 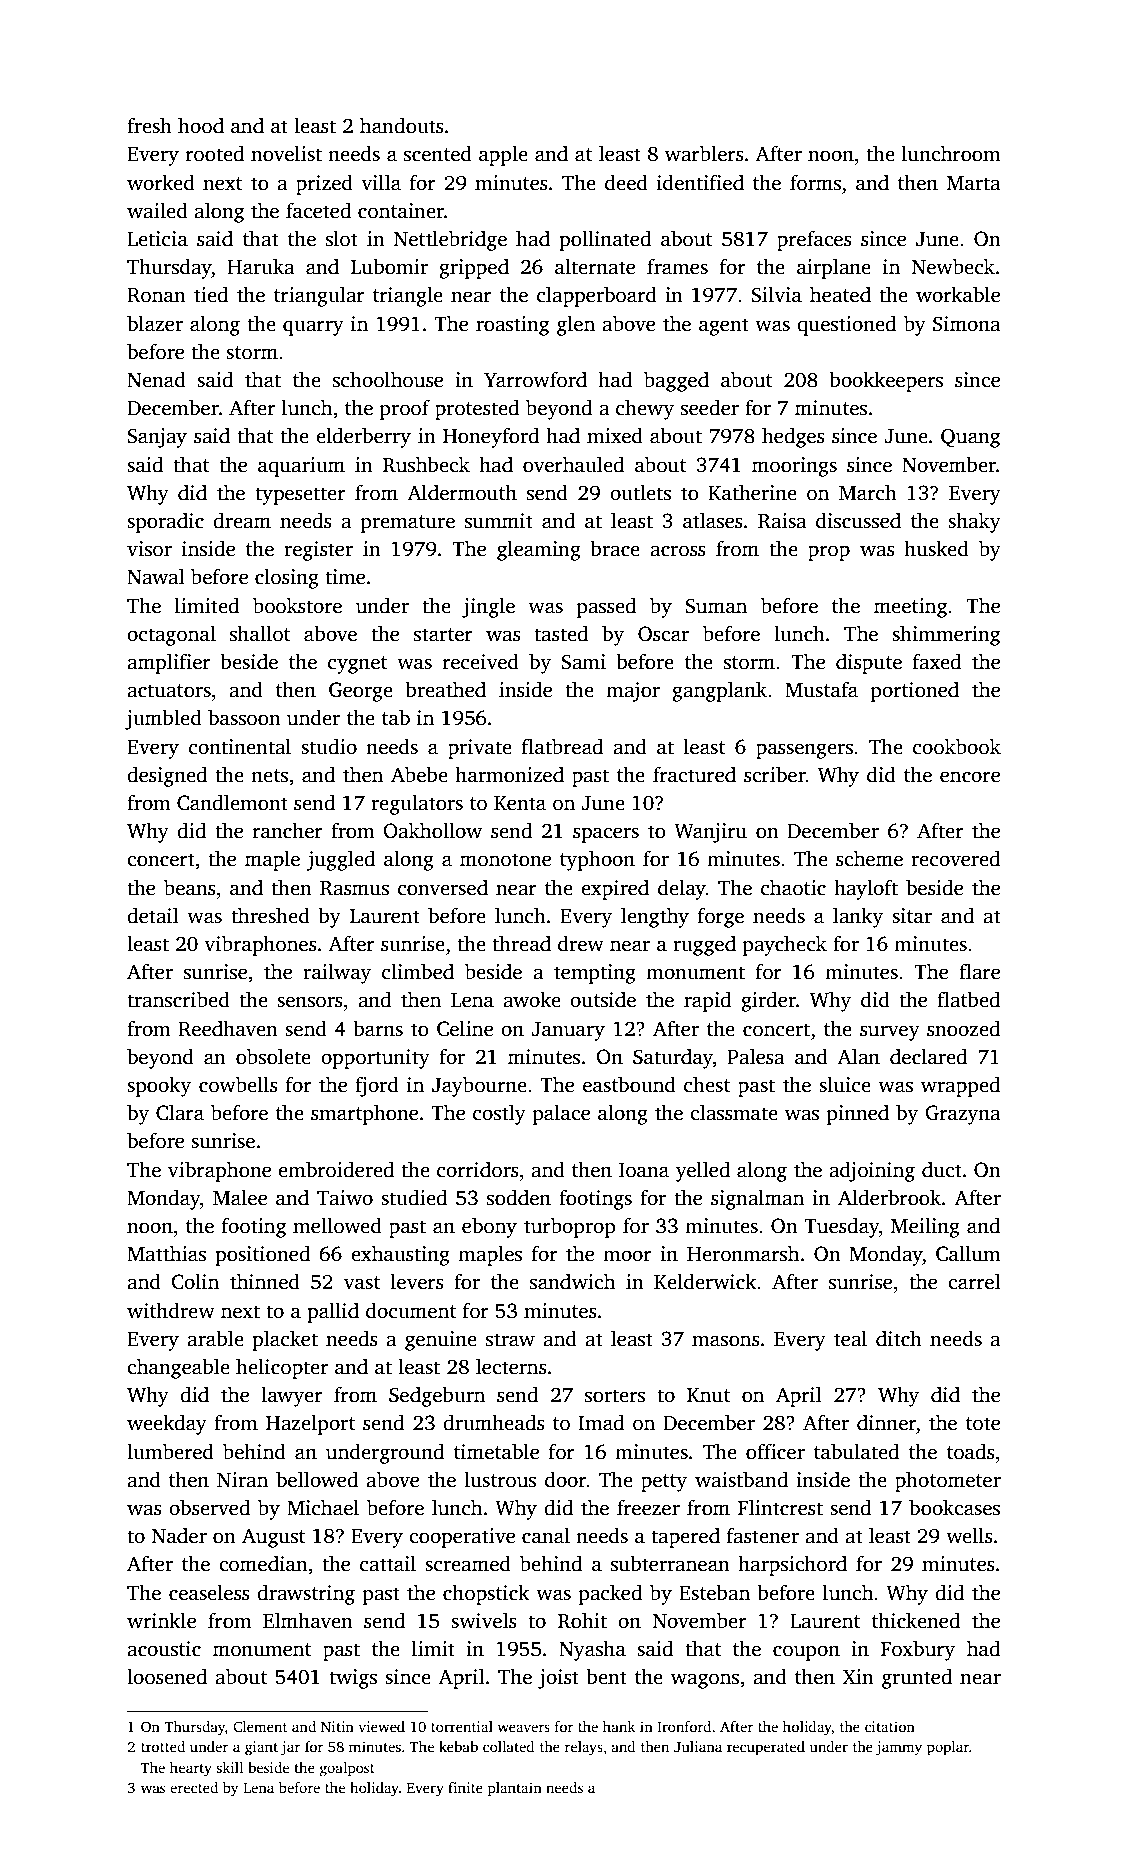 What do you see at coordinates (925, 1227) in the image?
I see `Meiling` at bounding box center [925, 1227].
